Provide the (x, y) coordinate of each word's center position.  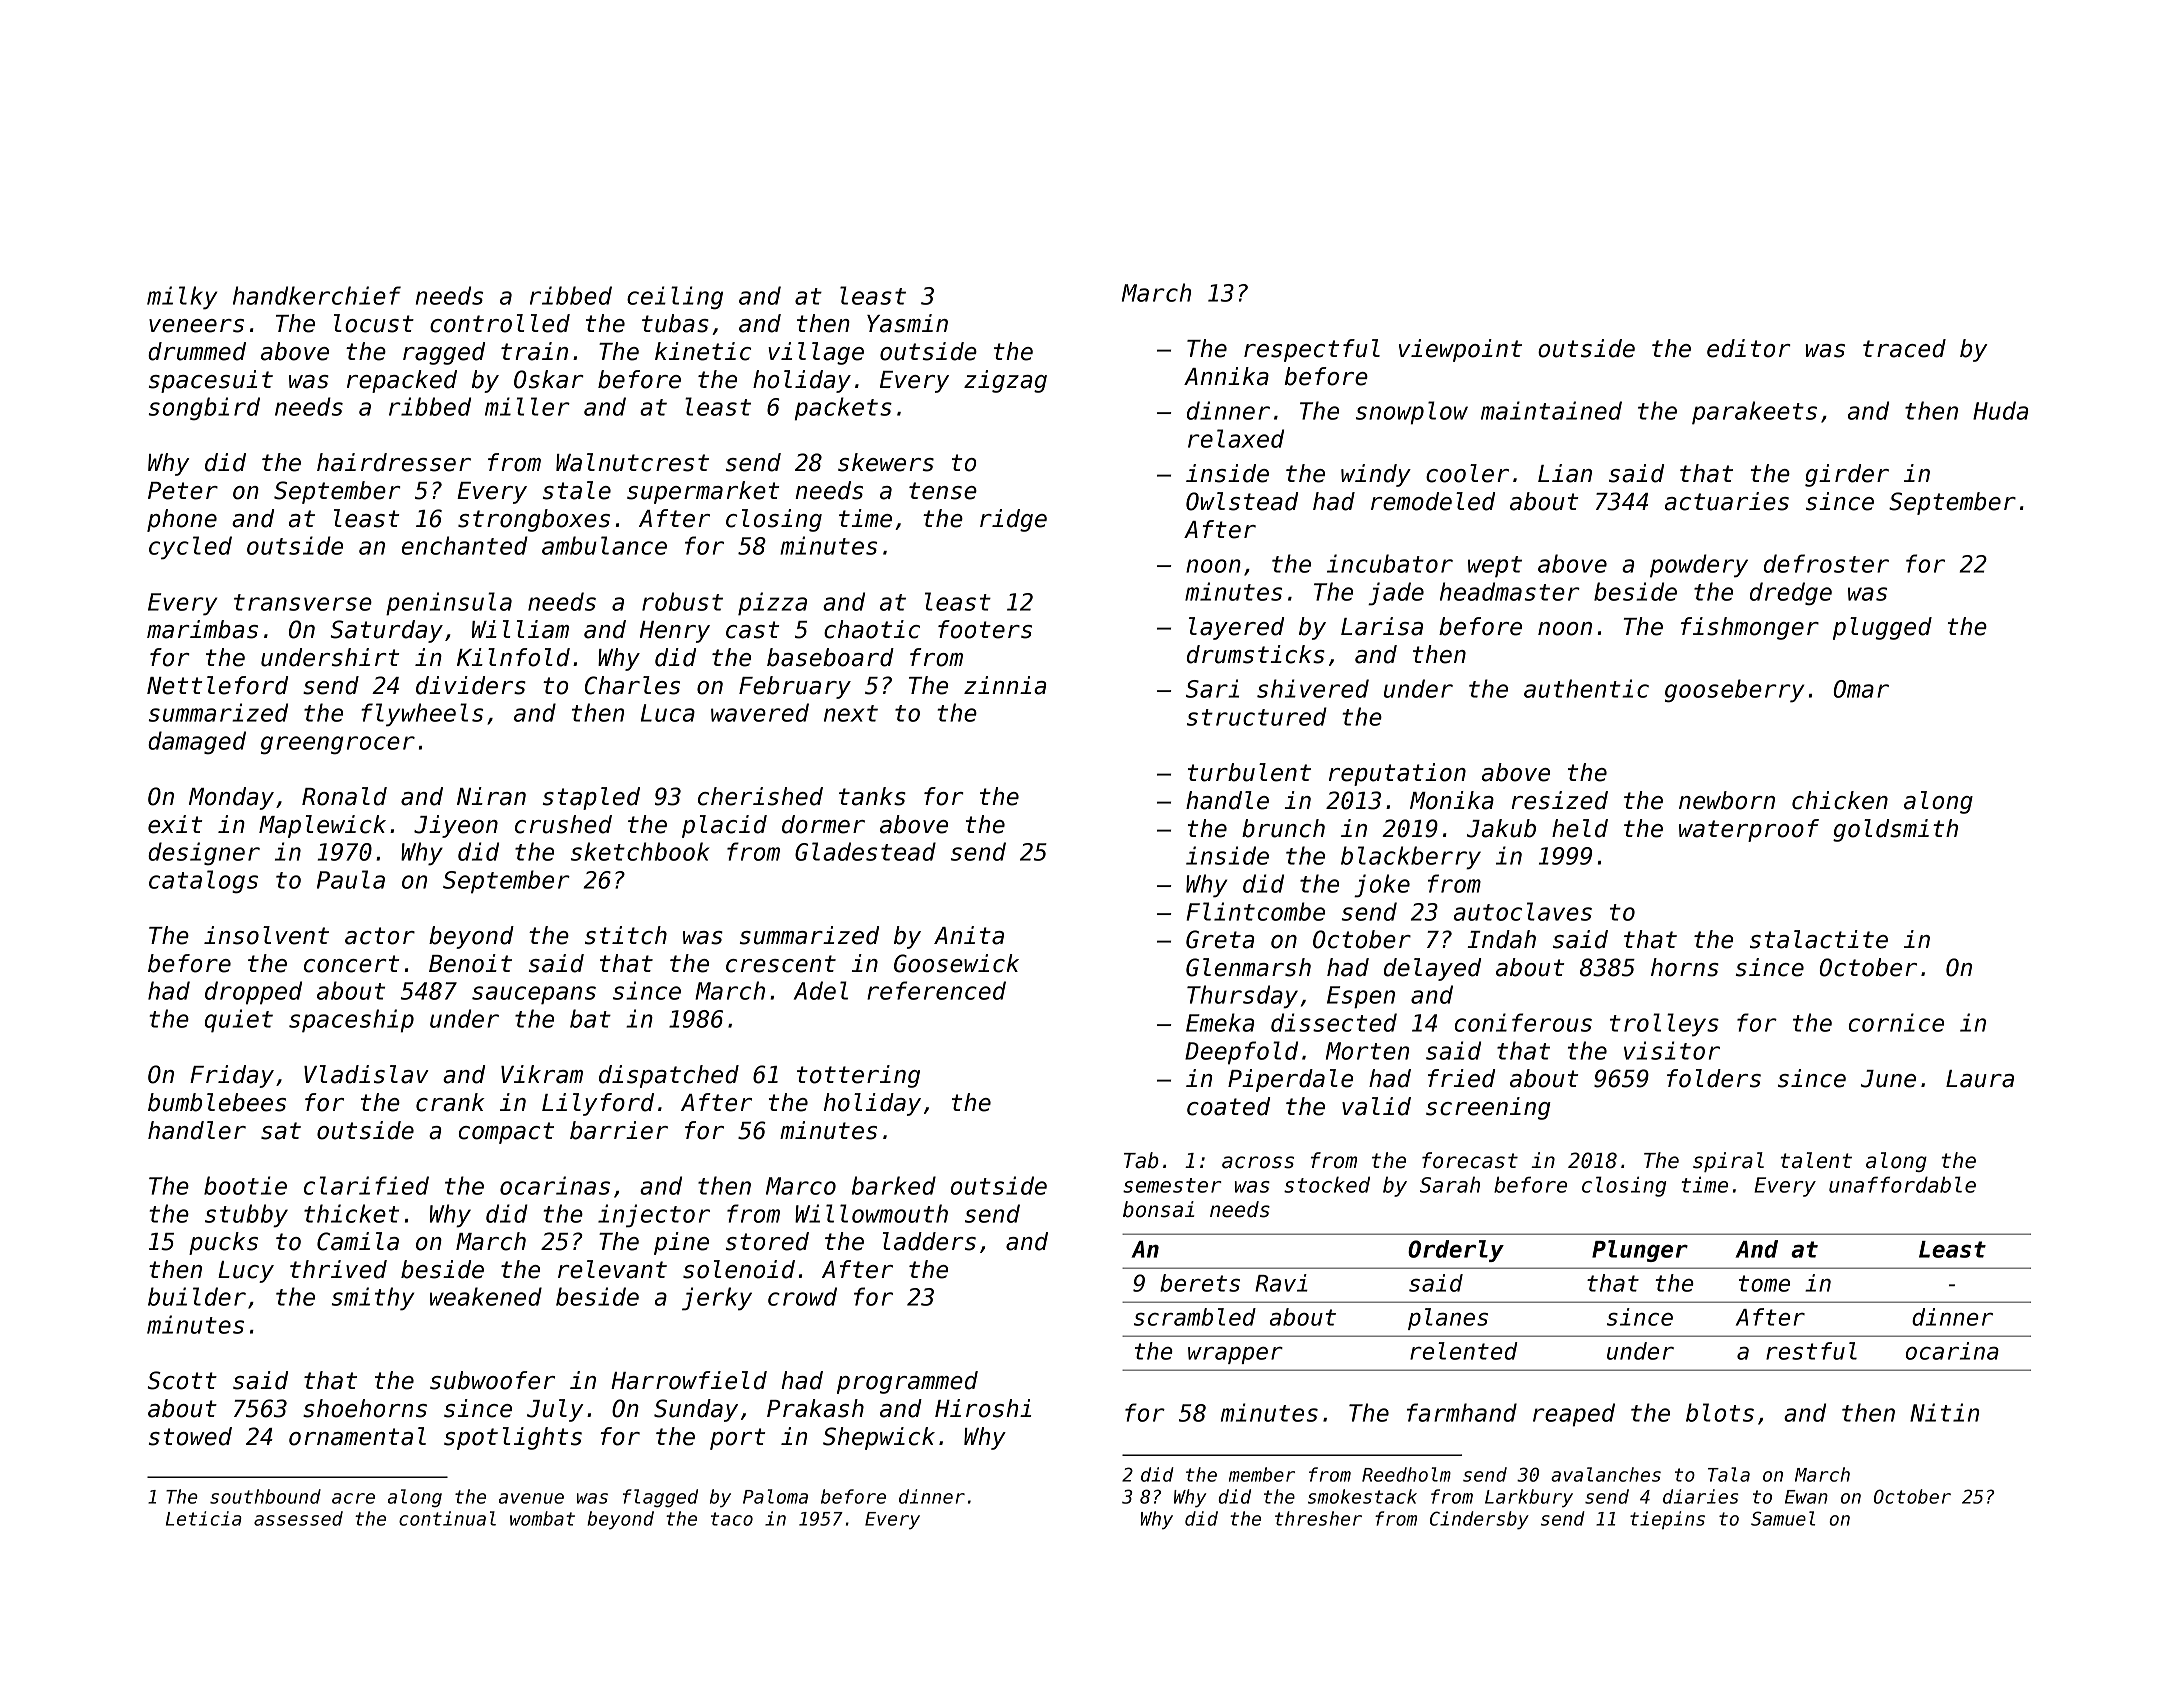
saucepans (534, 995)
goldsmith (1895, 830)
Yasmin (907, 323)
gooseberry (1734, 691)
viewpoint (1460, 350)
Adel (821, 990)
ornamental (357, 1436)
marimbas (202, 629)
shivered (1313, 688)
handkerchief (317, 295)
